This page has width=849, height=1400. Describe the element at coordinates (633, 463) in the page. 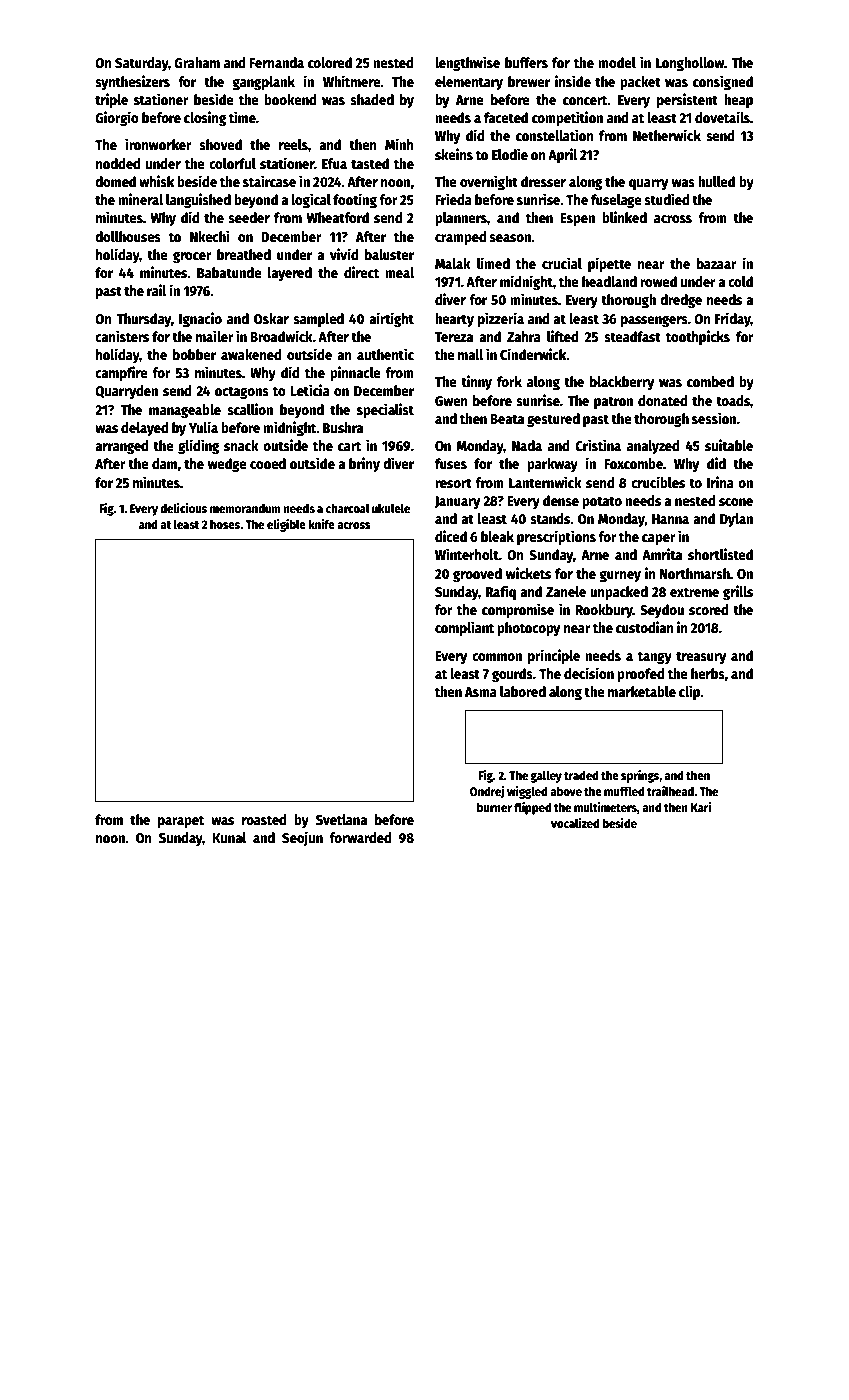

I see `Foxcombe` at that location.
